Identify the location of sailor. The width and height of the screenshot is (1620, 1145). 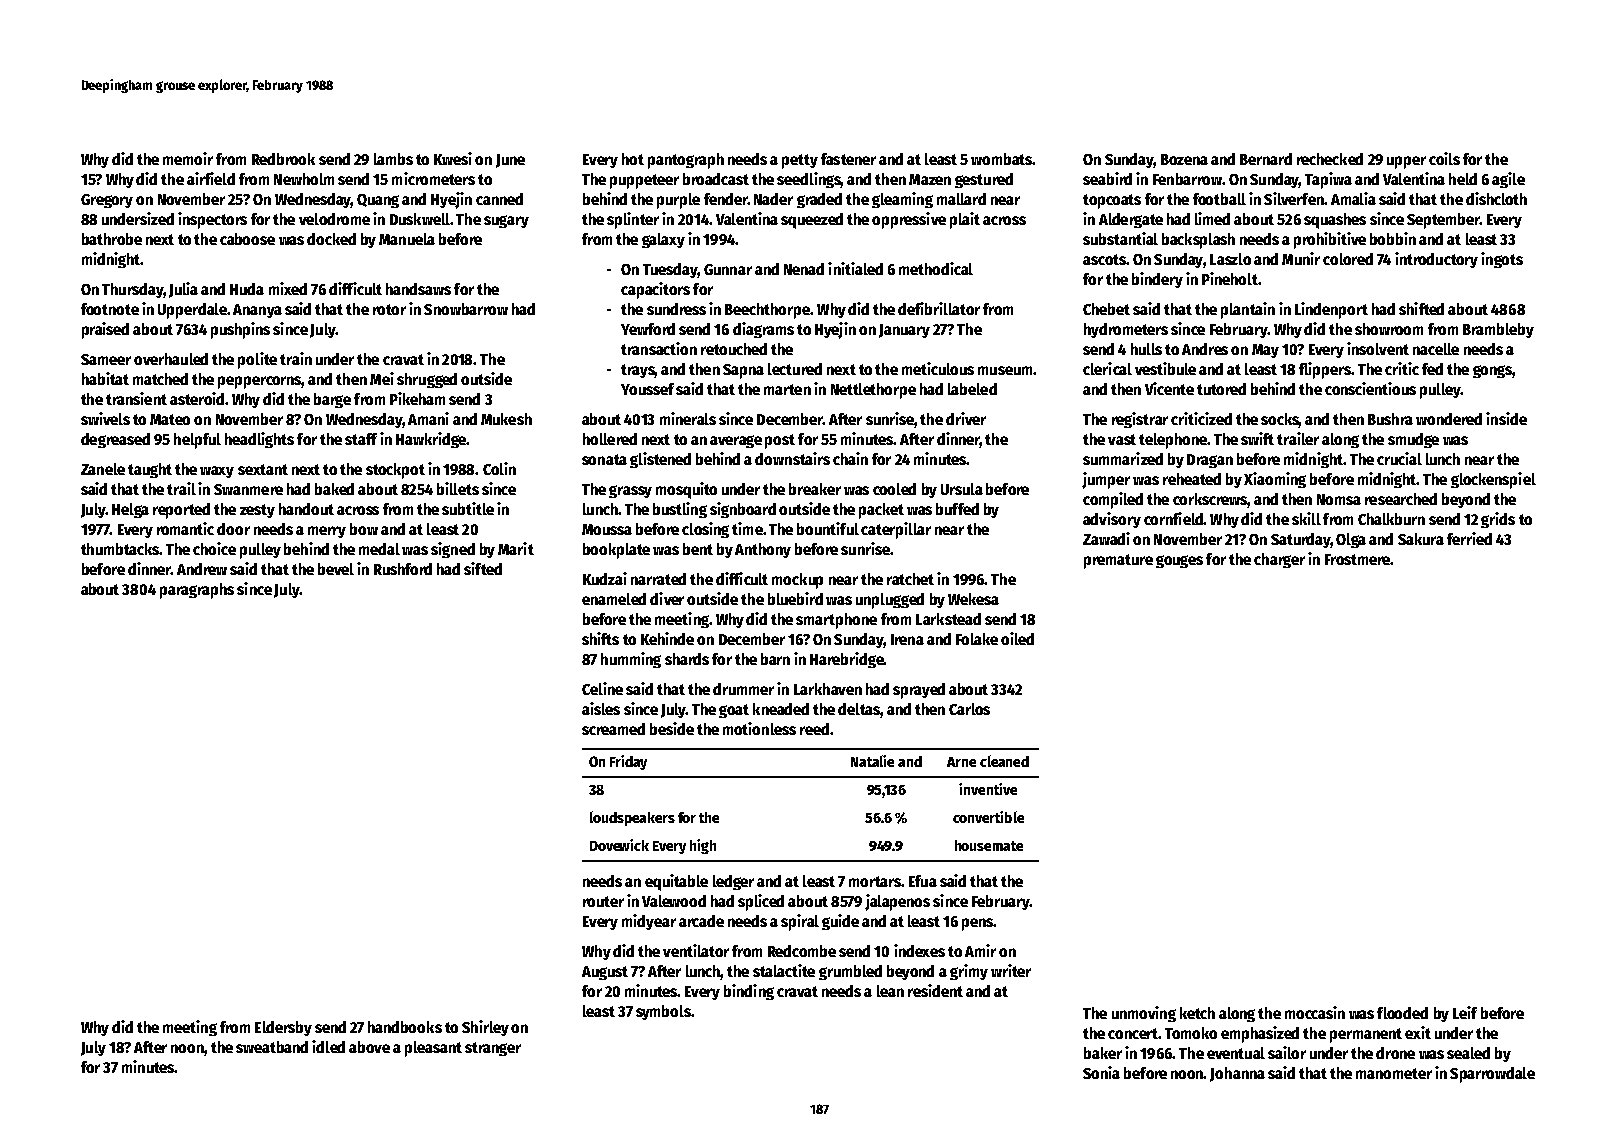
(1287, 1052).
